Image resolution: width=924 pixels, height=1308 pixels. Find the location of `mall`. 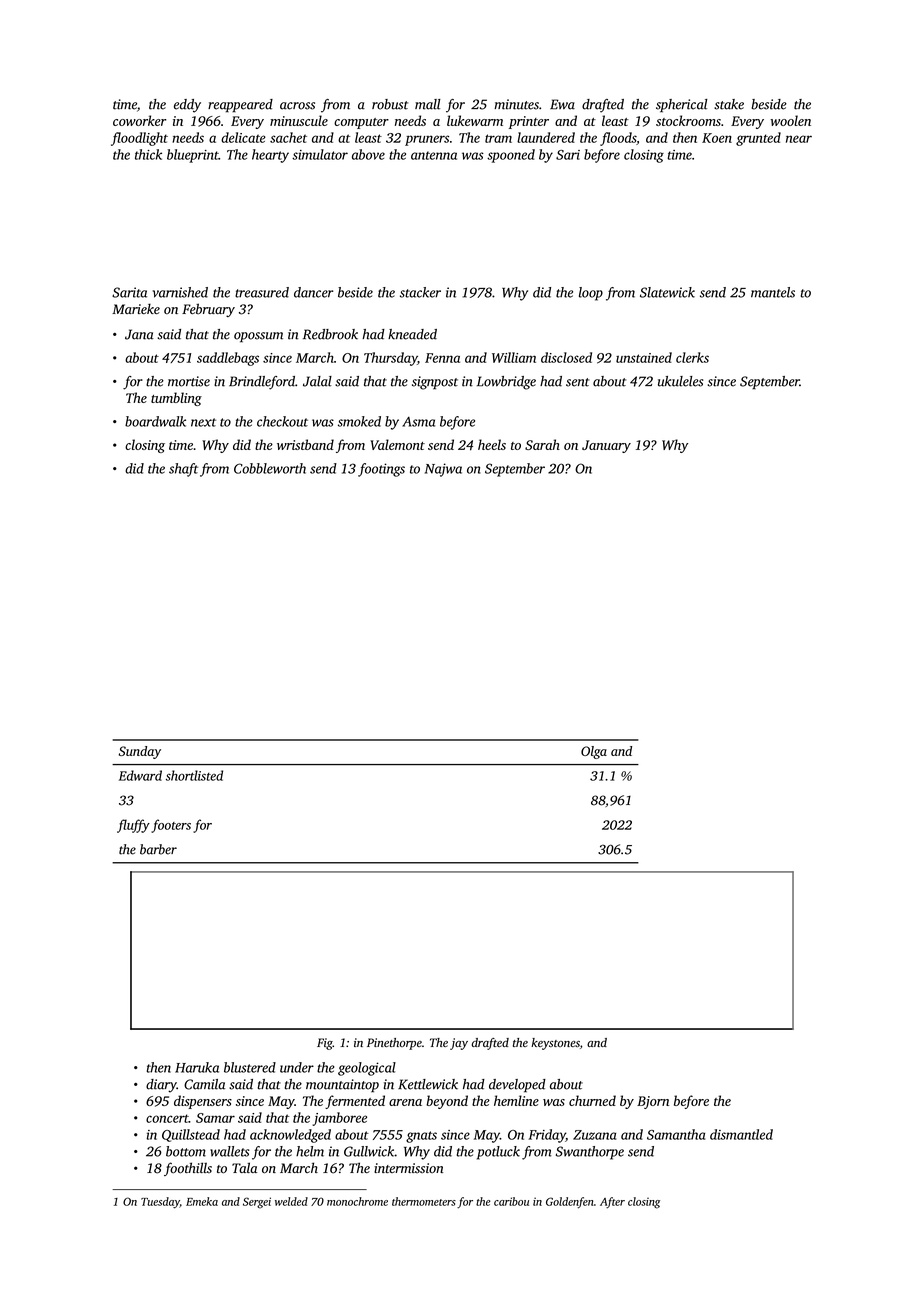

mall is located at coordinates (428, 104).
